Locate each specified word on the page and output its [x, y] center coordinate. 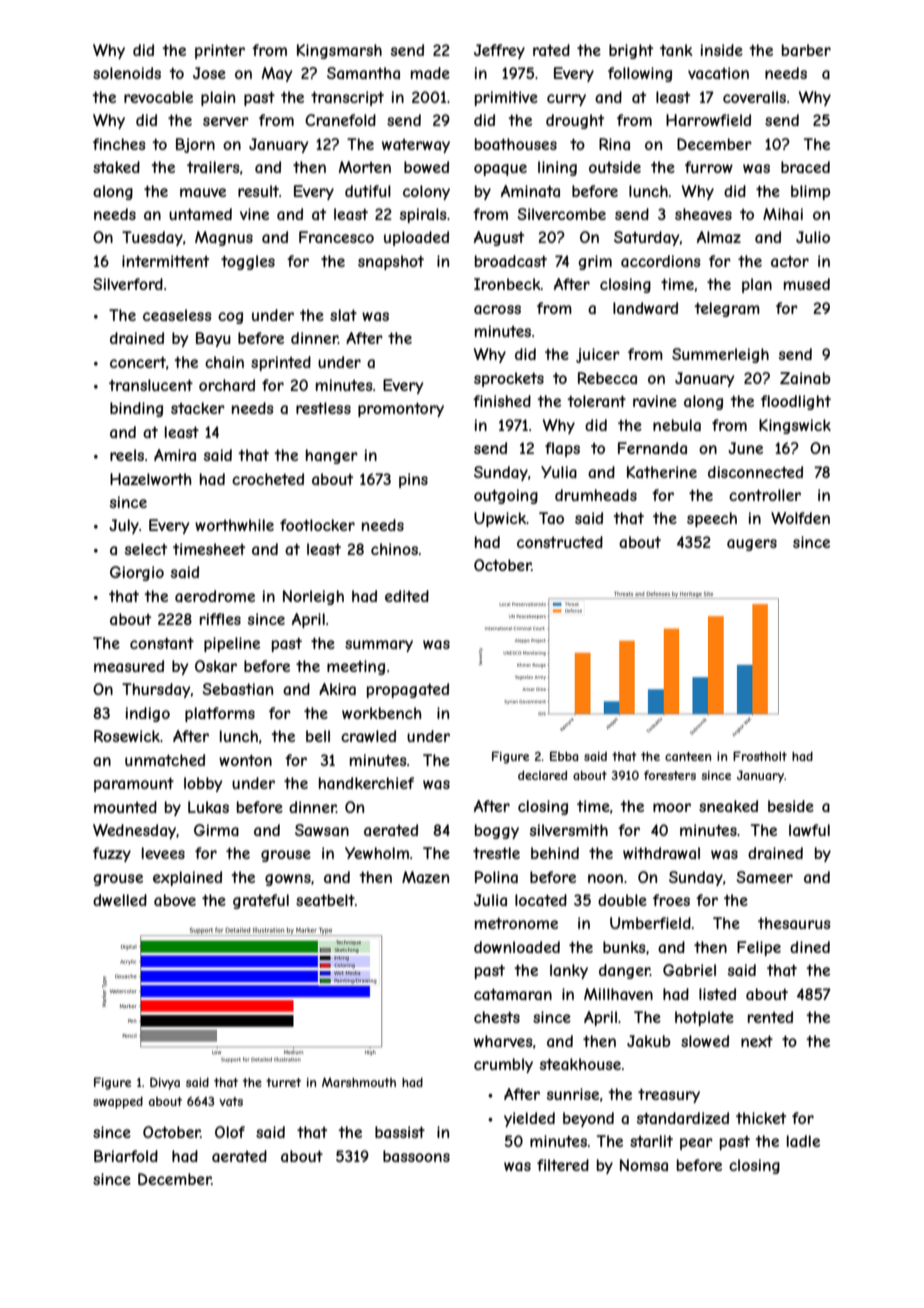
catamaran [513, 994]
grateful [261, 901]
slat [343, 315]
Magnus [224, 238]
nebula [677, 425]
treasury [669, 1095]
